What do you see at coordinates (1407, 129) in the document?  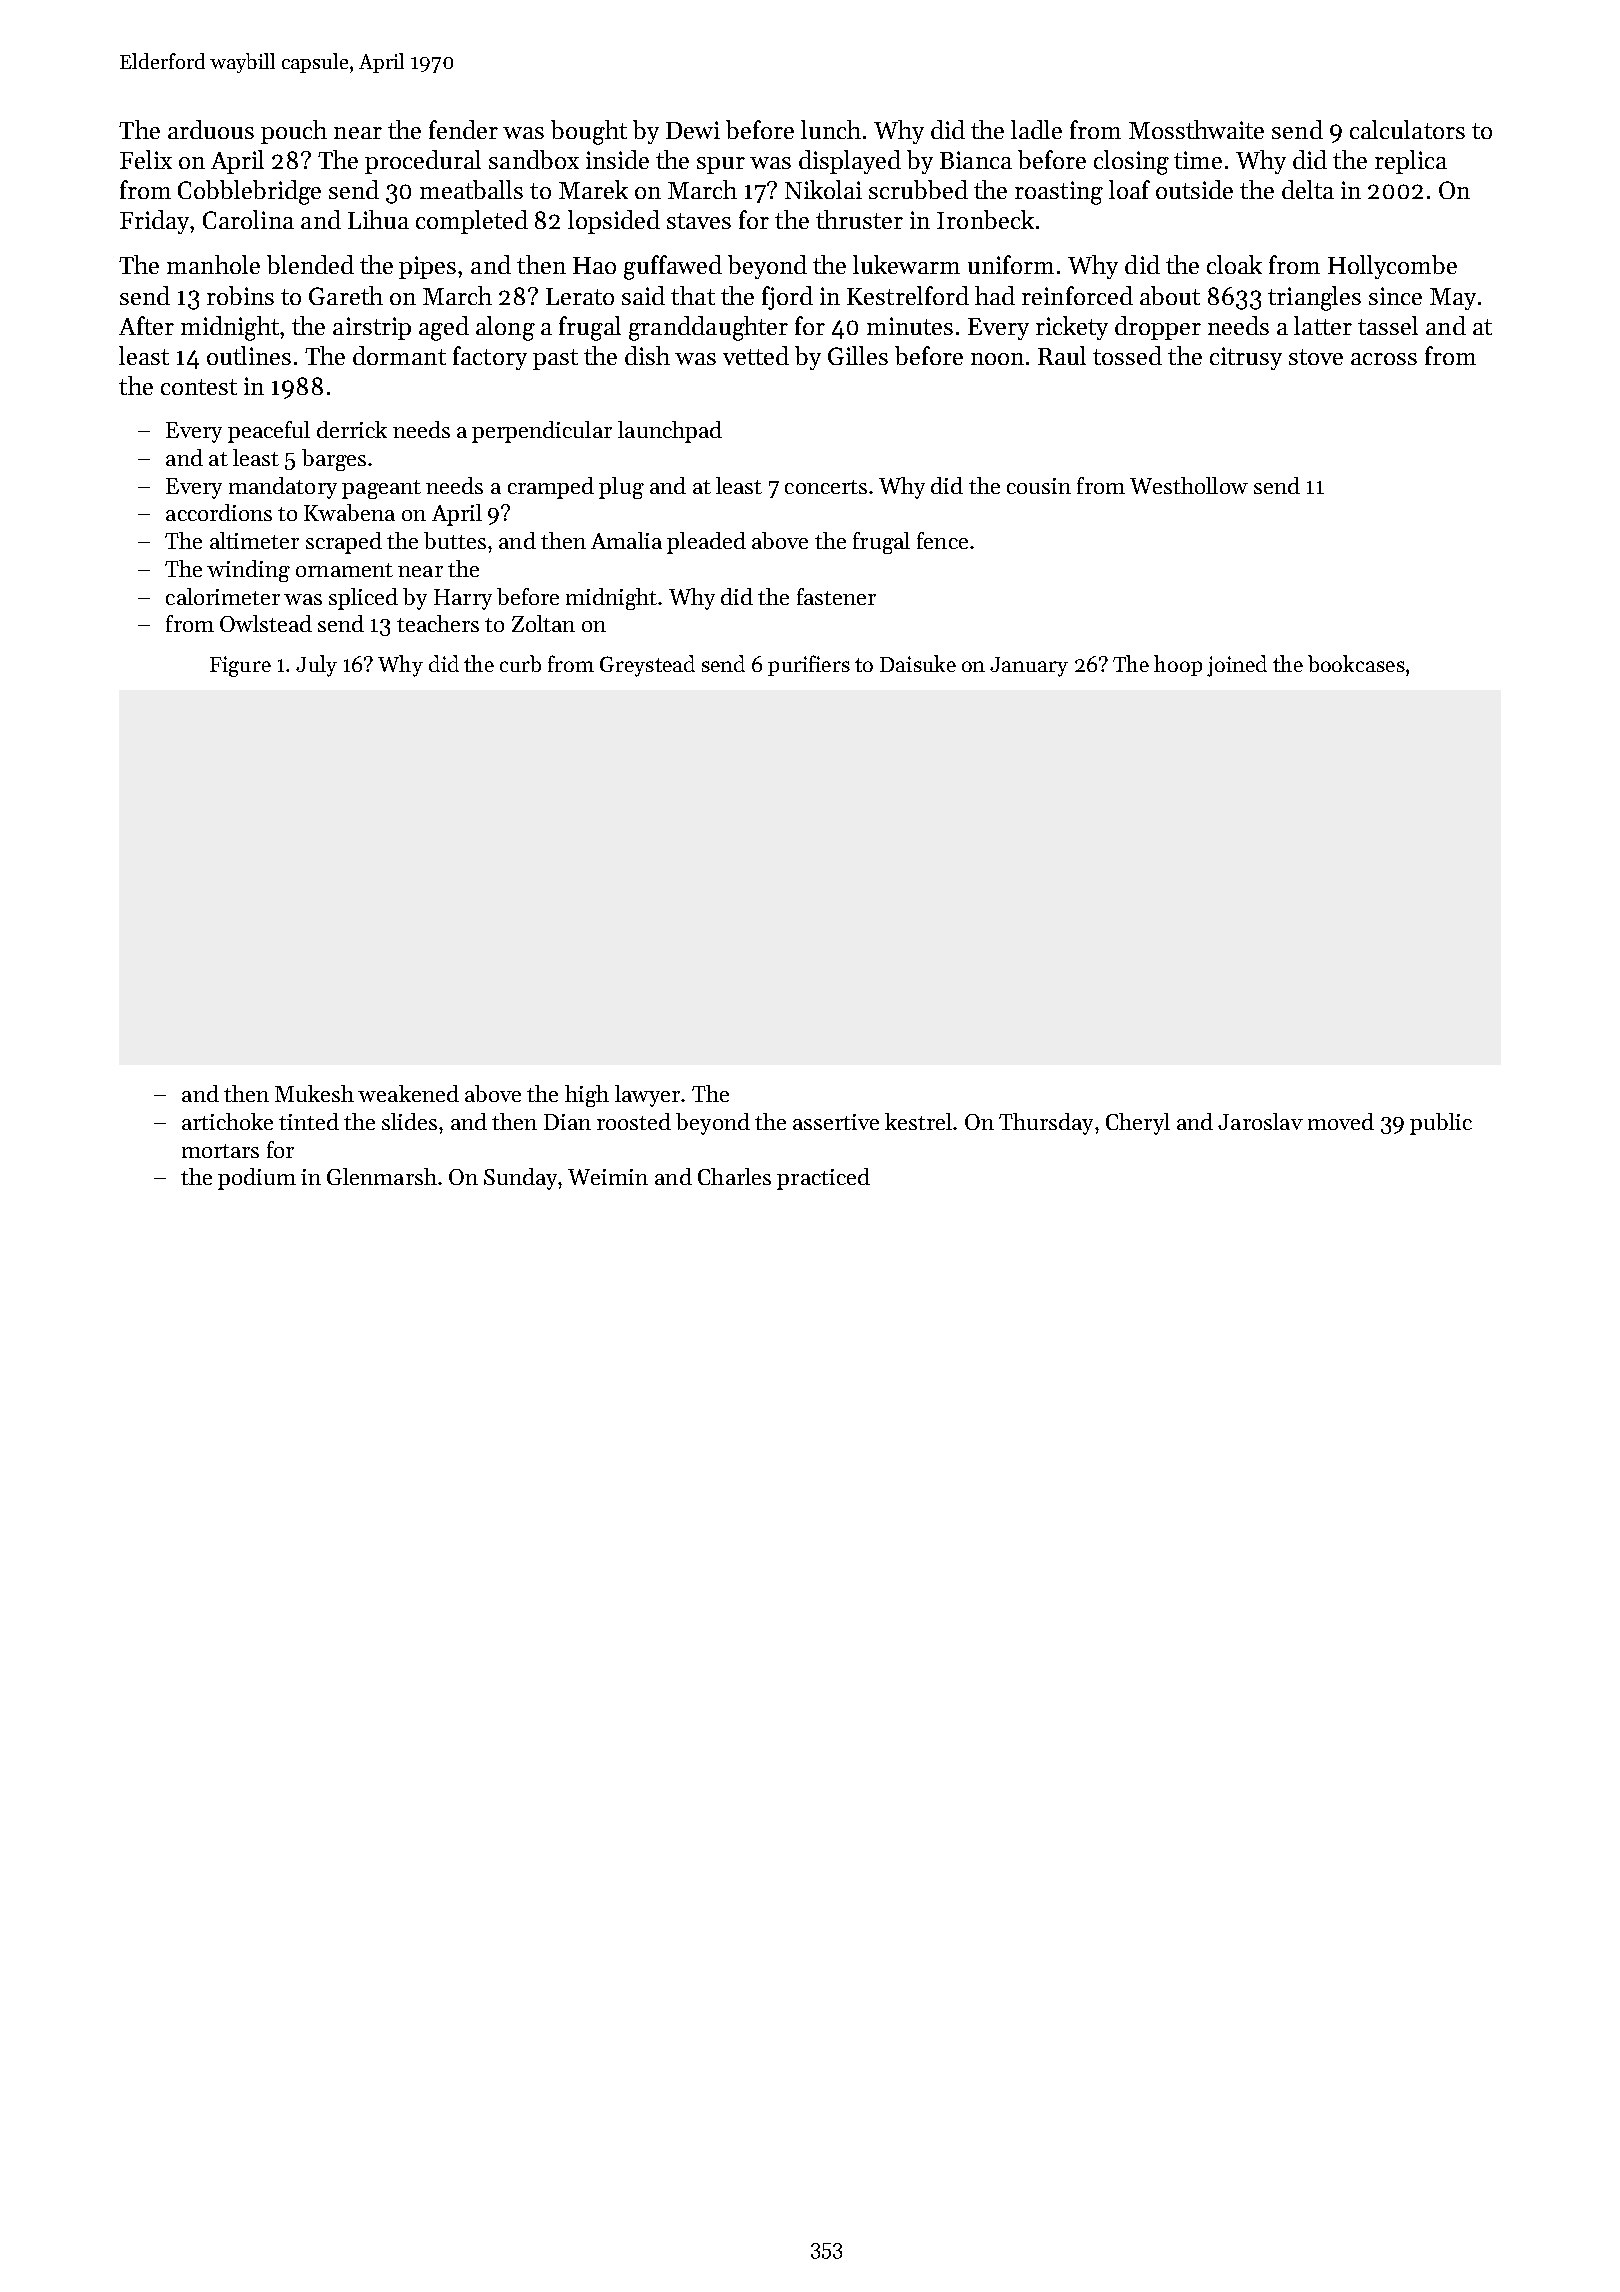 I see `calculators` at bounding box center [1407, 129].
